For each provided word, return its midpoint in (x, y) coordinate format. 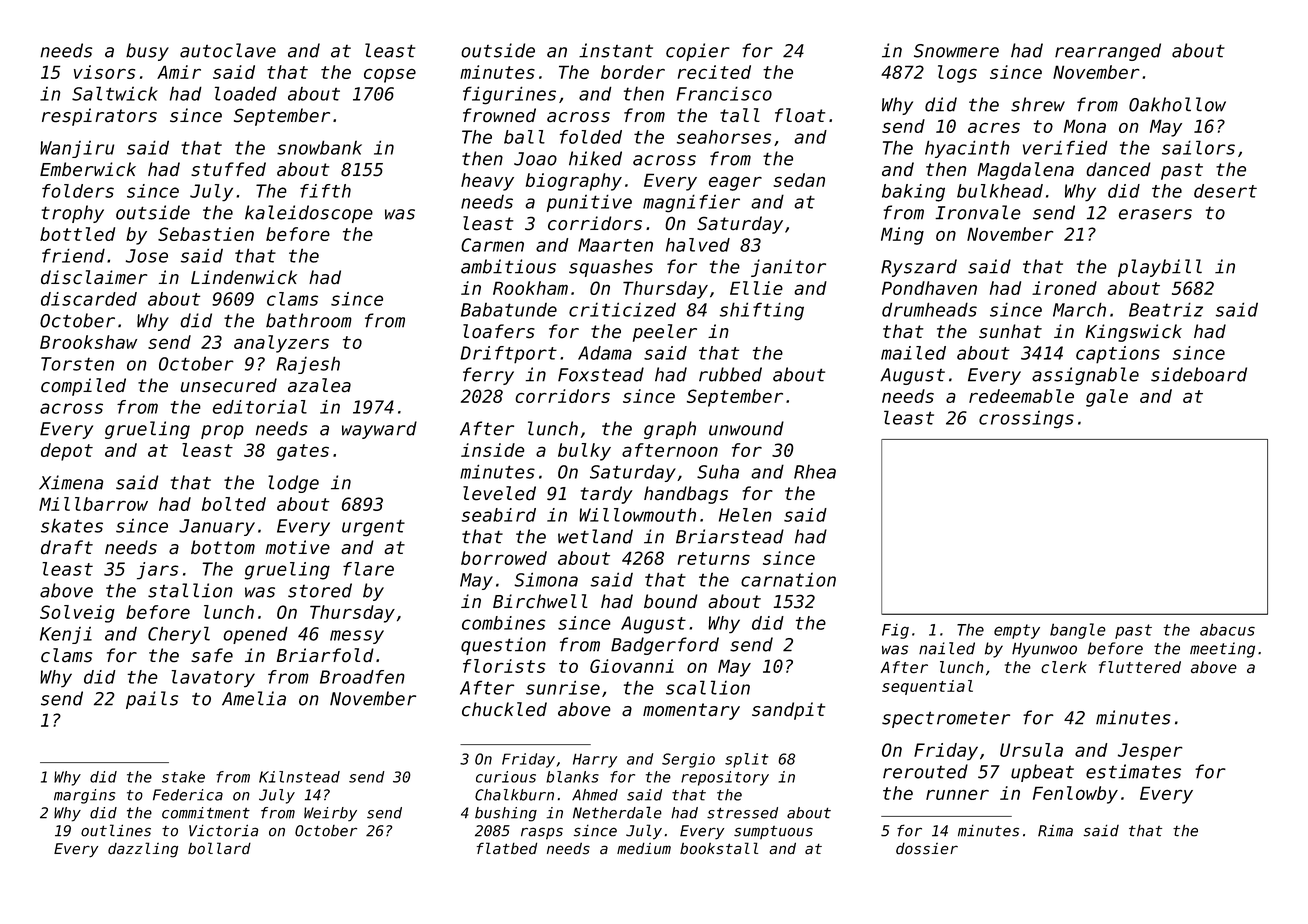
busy (147, 52)
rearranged (1108, 52)
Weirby (330, 814)
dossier (927, 849)
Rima (1055, 831)
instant (616, 50)
